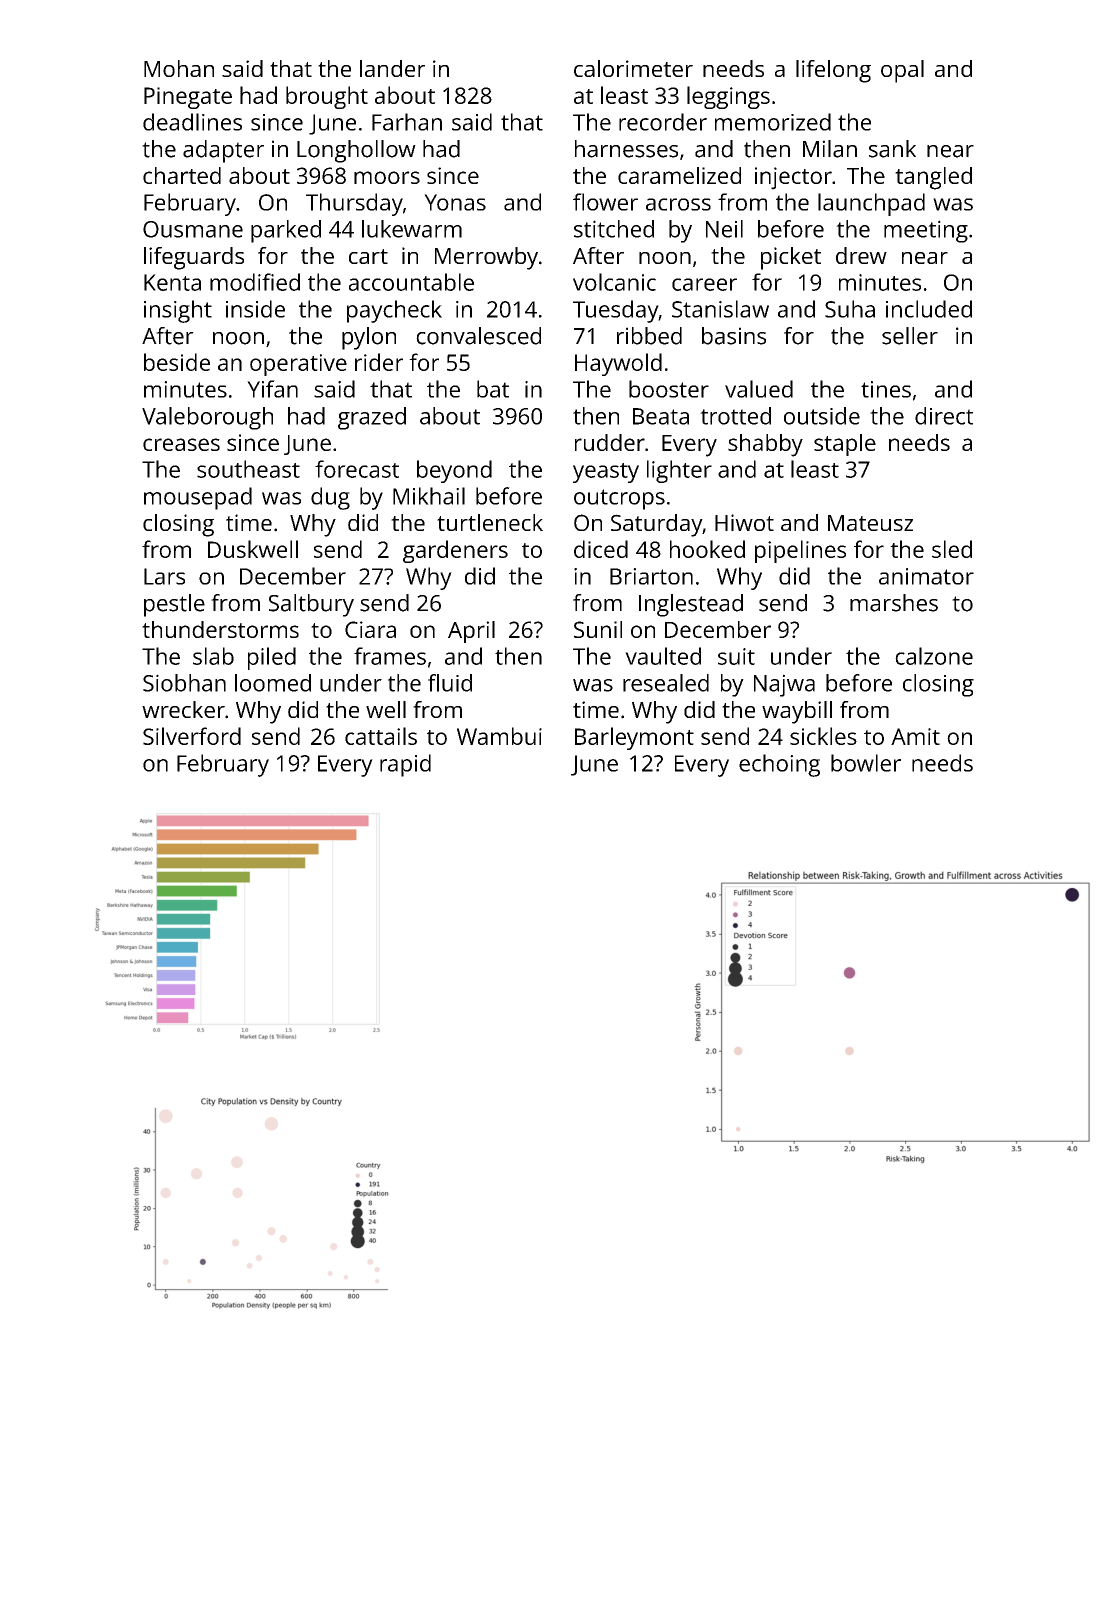 Image resolution: width=1116 pixels, height=1616 pixels. I want to click on Mohan, so click(179, 68).
